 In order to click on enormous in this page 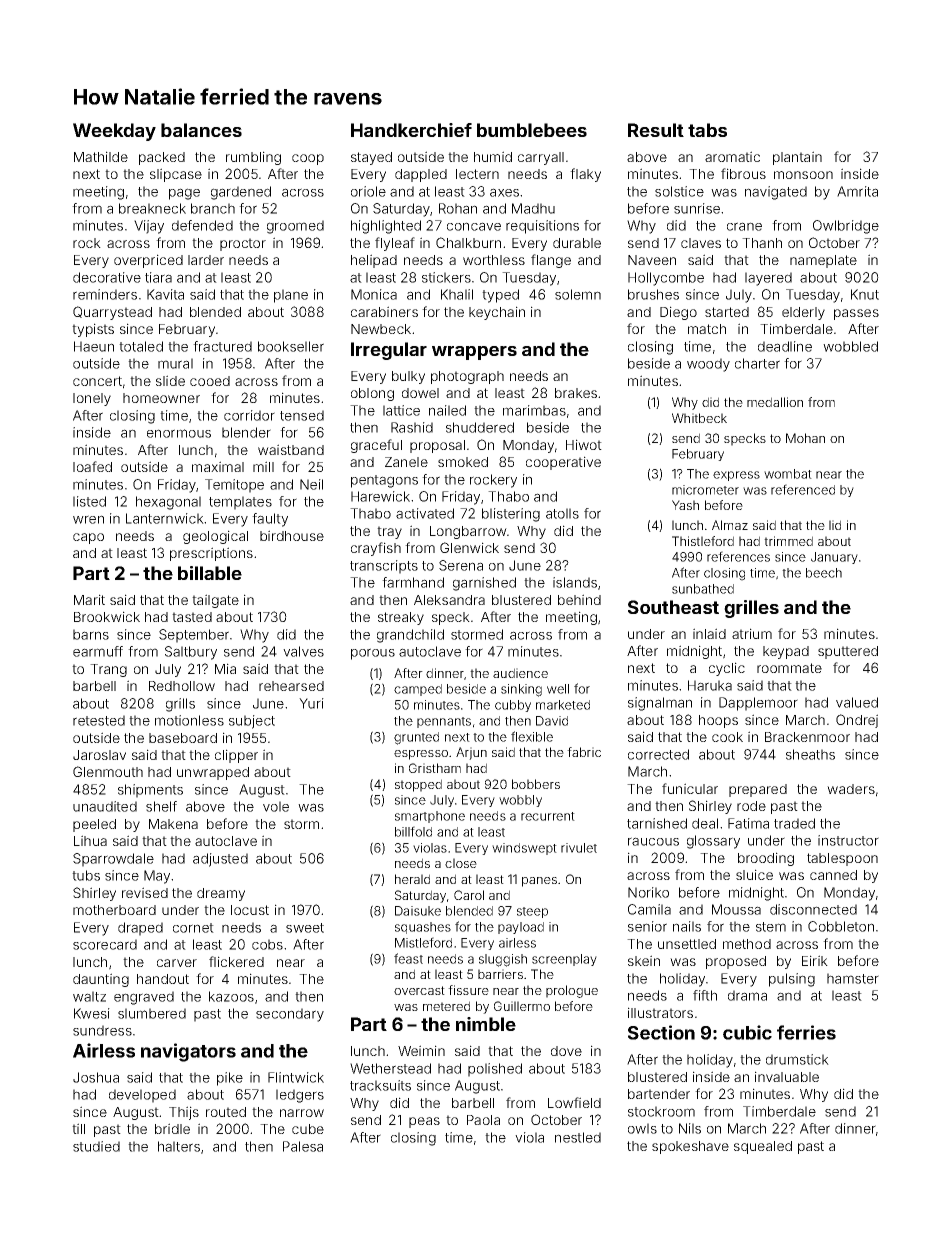, I will do `click(179, 433)`.
